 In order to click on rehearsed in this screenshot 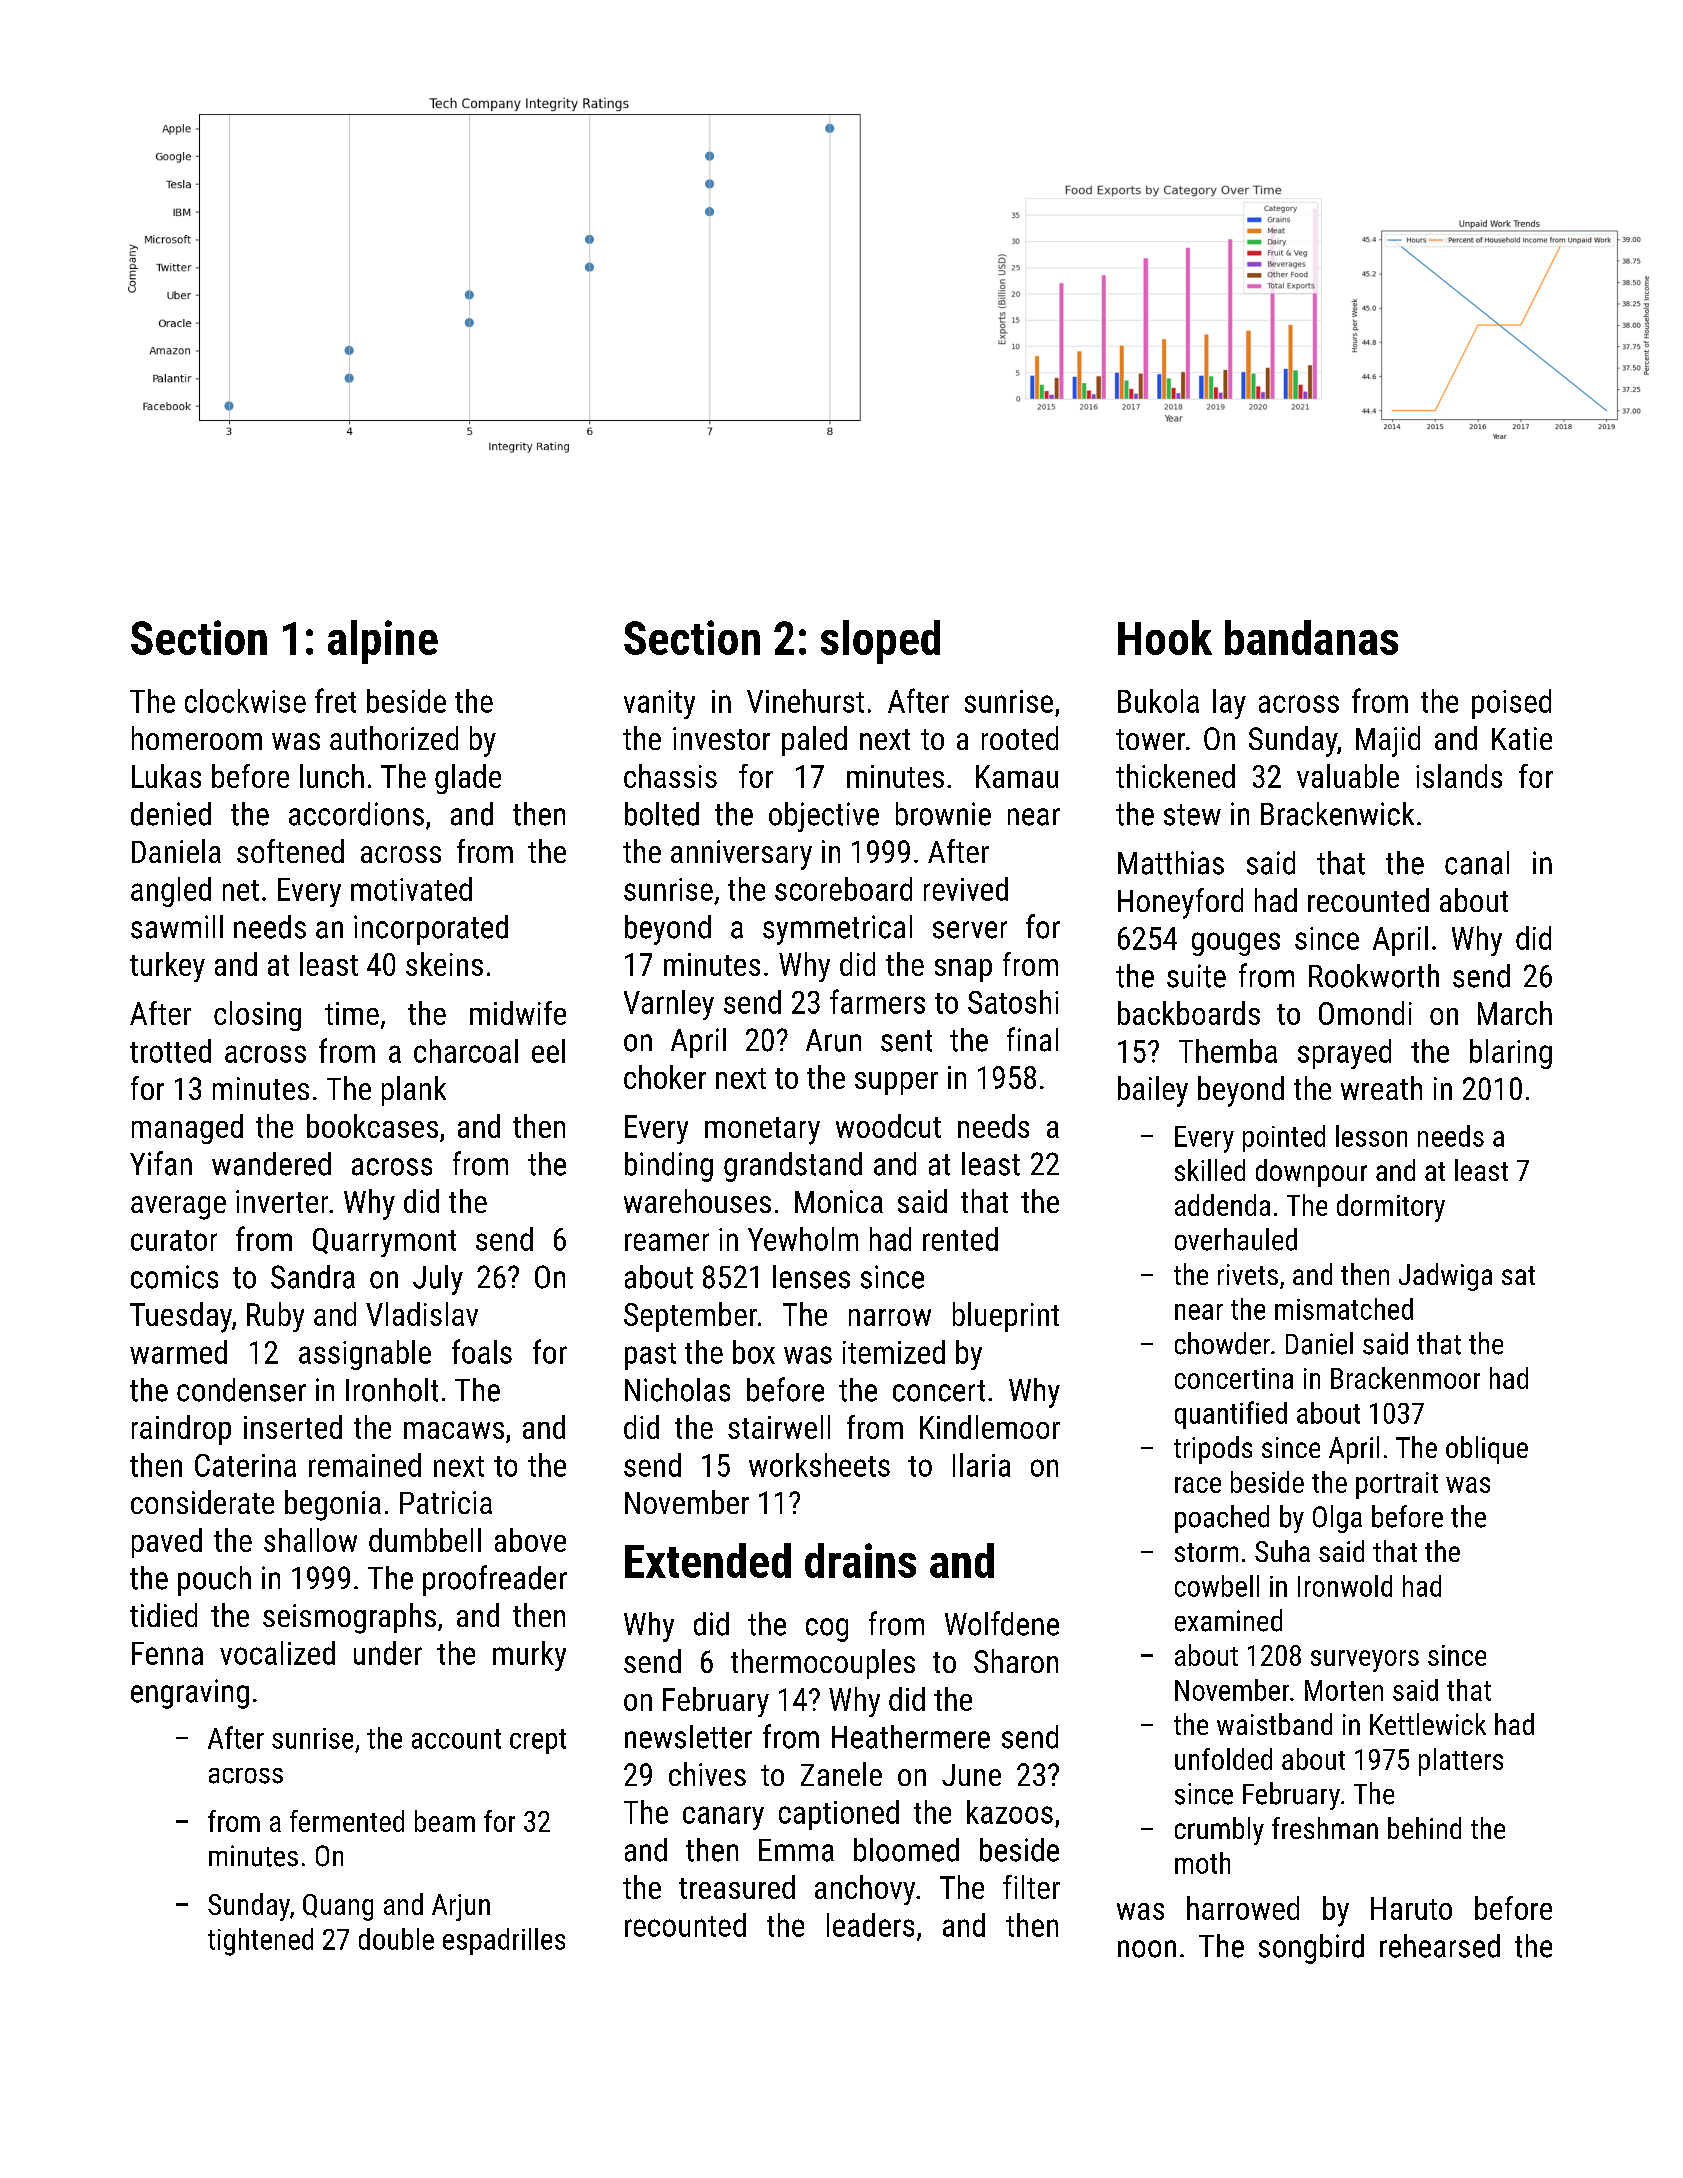, I will do `click(1440, 1946)`.
